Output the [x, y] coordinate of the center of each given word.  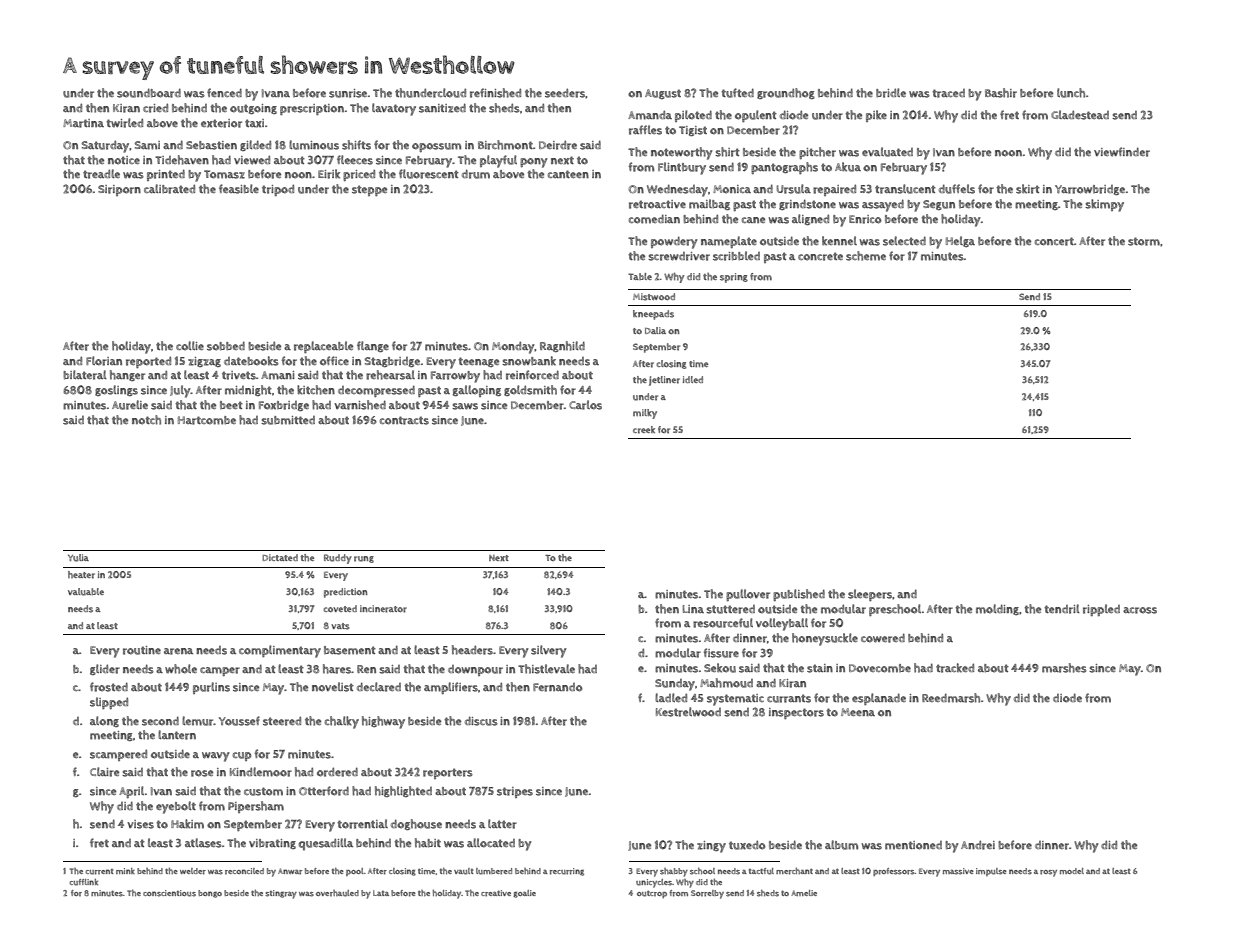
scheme [866, 256]
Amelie [804, 893]
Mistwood [654, 297]
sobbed [226, 346]
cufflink [84, 882]
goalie [524, 894]
